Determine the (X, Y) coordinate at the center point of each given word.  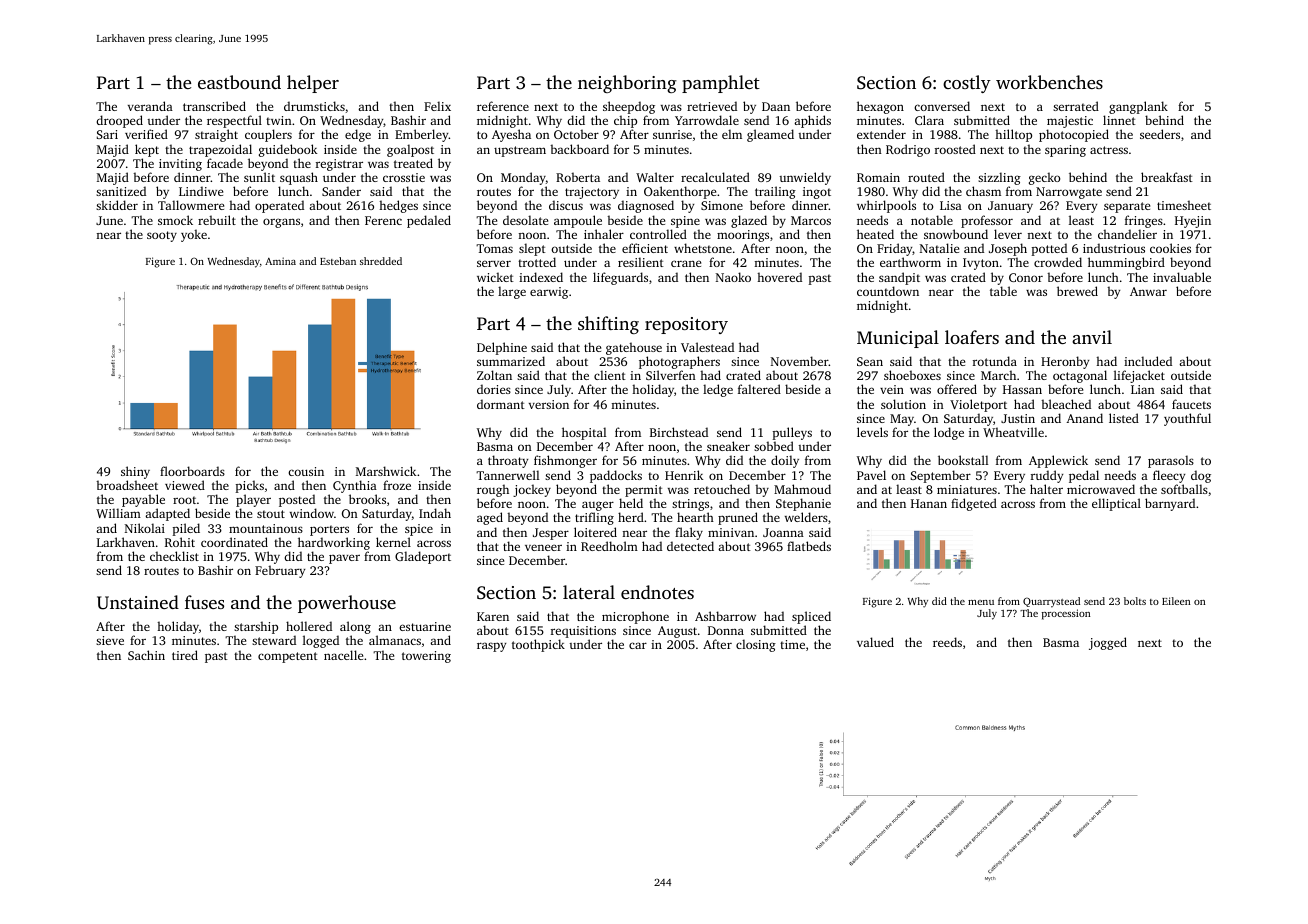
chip (625, 121)
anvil (1092, 337)
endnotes (657, 592)
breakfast (1167, 177)
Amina (280, 261)
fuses (204, 602)
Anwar (1148, 291)
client (610, 375)
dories (494, 389)
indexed (541, 277)
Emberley (422, 135)
